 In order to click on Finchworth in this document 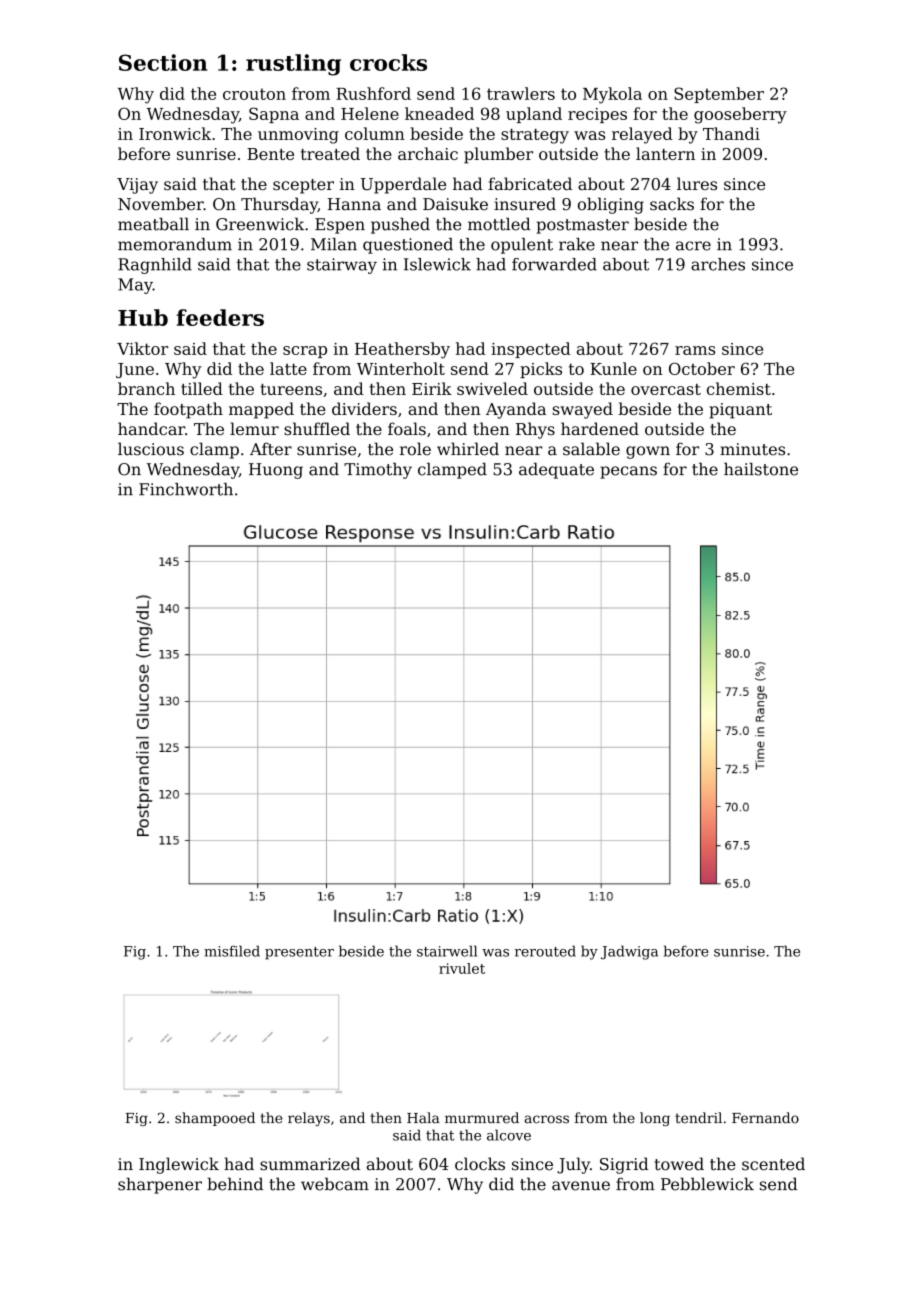, I will do `click(186, 489)`.
